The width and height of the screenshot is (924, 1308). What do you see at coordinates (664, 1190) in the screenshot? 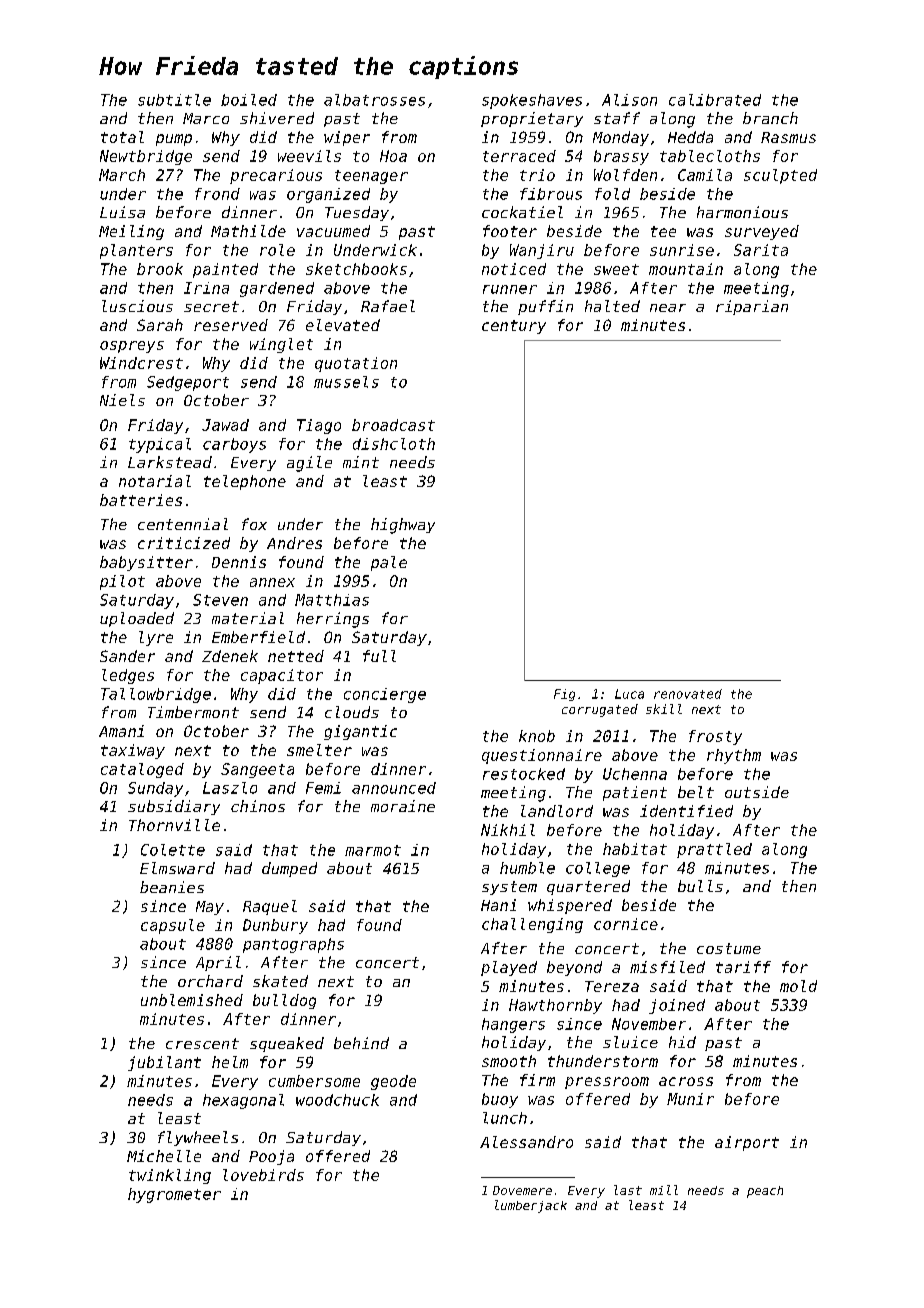
I see `mill` at bounding box center [664, 1190].
